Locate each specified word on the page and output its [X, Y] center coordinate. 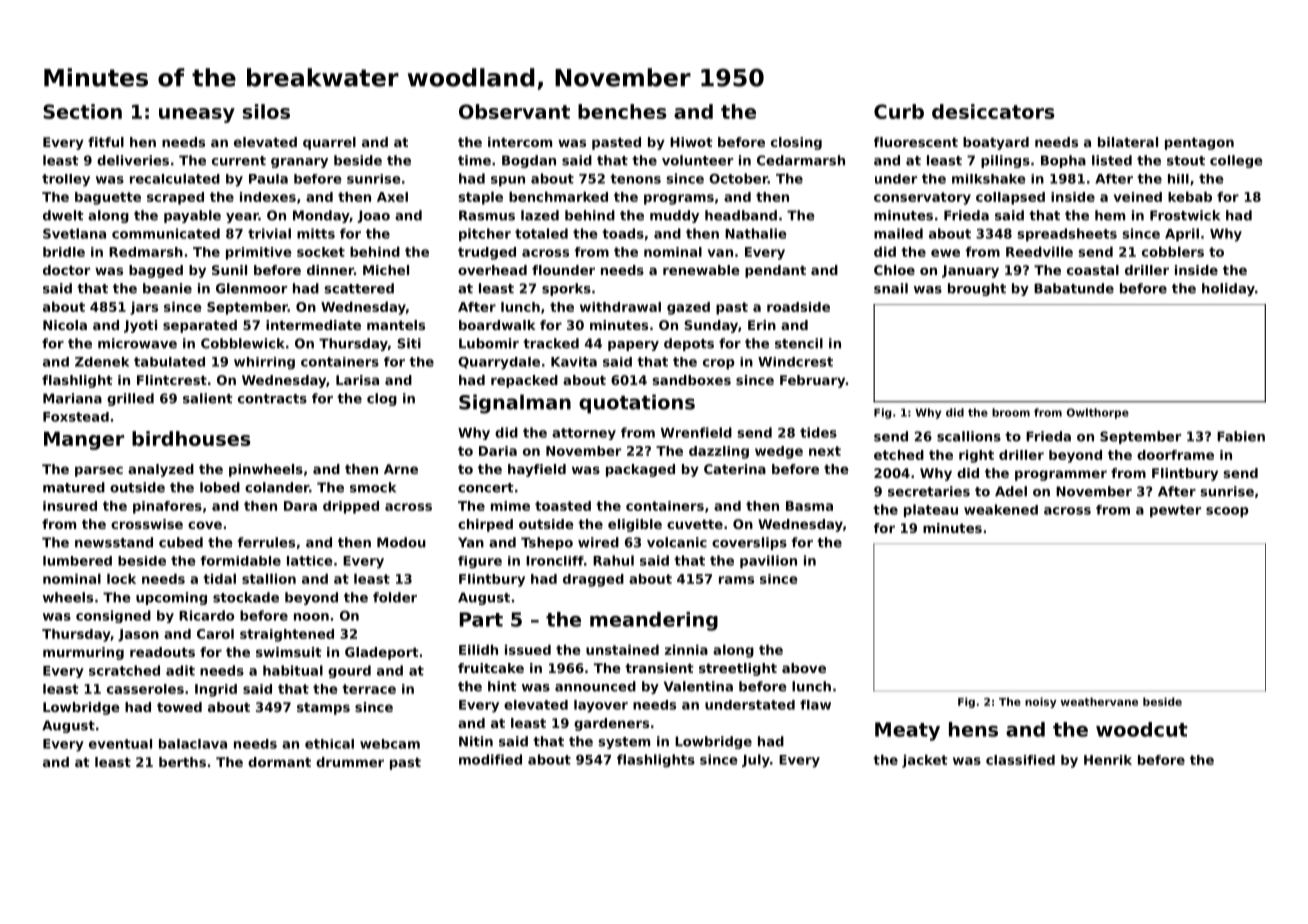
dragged [593, 580]
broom [1011, 412]
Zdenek [102, 362]
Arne [401, 469]
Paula [268, 179]
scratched [124, 670]
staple [480, 198]
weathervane [1099, 701]
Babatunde [1074, 288]
